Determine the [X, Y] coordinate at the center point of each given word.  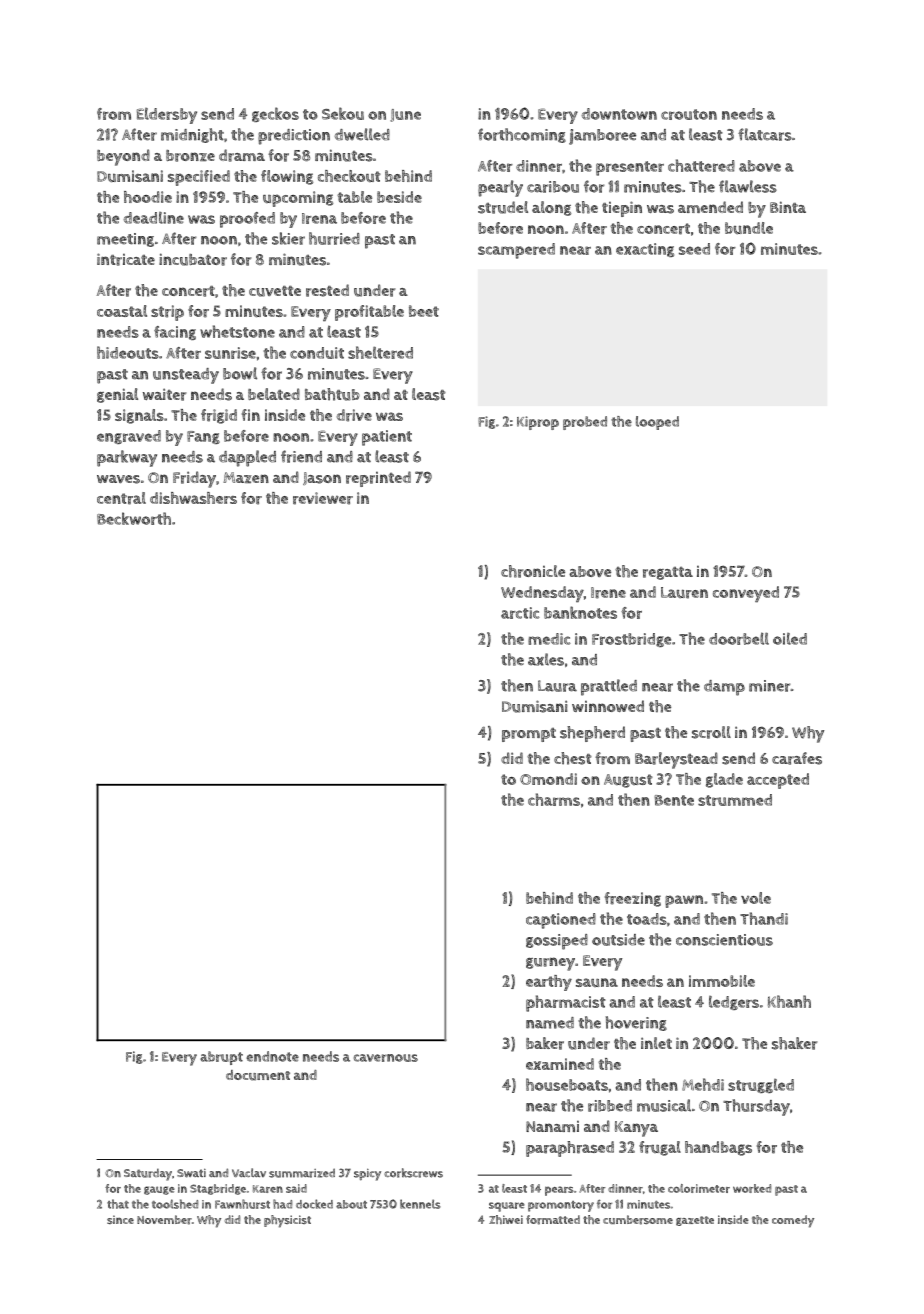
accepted [778, 781]
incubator [193, 259]
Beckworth [134, 518]
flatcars [765, 134]
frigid [219, 416]
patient [387, 438]
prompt [529, 735]
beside [399, 197]
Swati [191, 1173]
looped [657, 423]
